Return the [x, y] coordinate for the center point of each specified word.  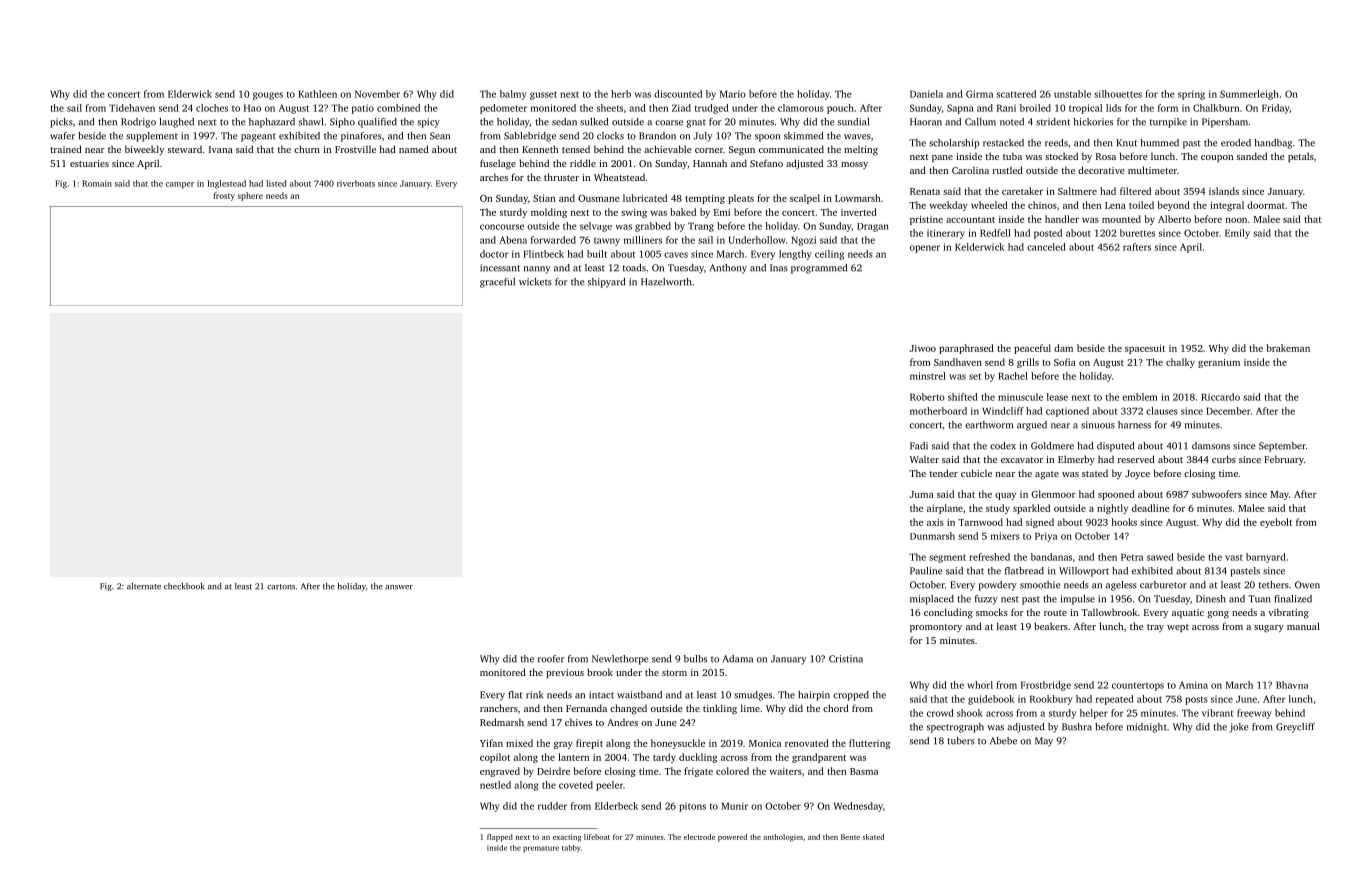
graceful [497, 283]
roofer [551, 659]
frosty [224, 196]
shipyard [606, 283]
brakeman [1288, 348]
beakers [1051, 626]
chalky [1180, 363]
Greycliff [1295, 728]
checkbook [184, 586]
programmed [819, 269]
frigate [698, 772]
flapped [500, 838]
